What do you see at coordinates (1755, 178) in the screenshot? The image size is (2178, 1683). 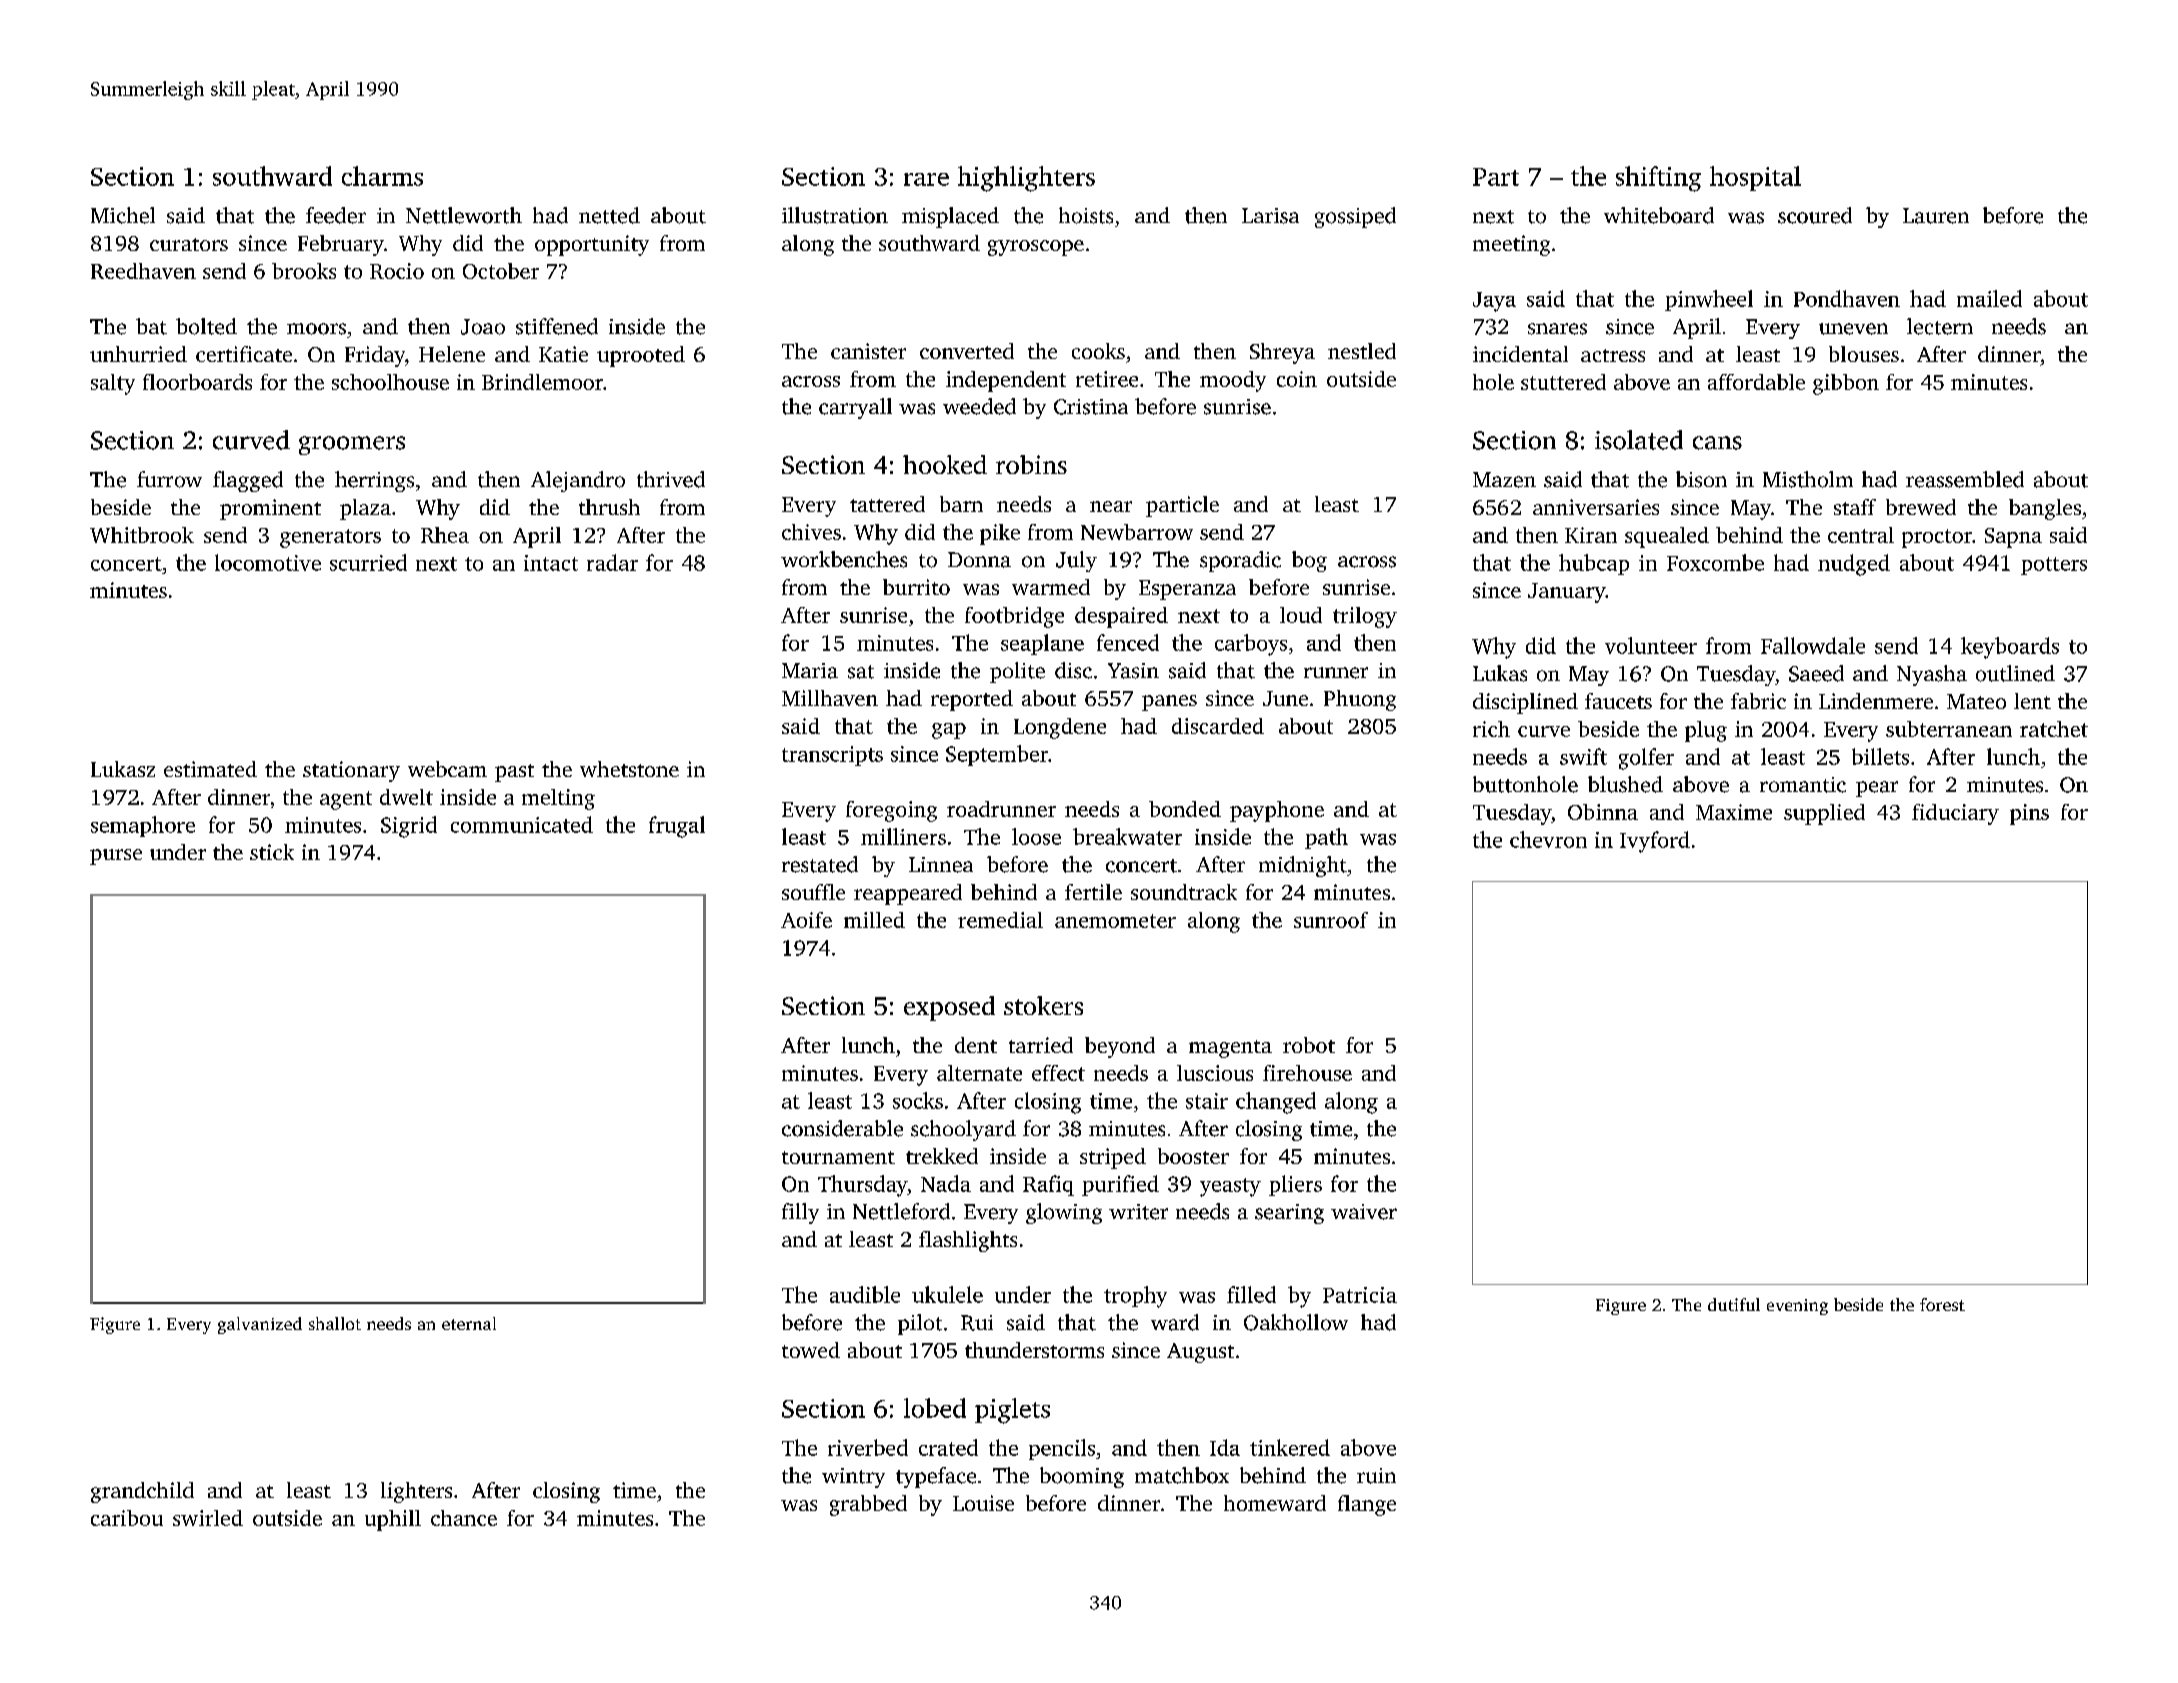 I see `hospital` at bounding box center [1755, 178].
